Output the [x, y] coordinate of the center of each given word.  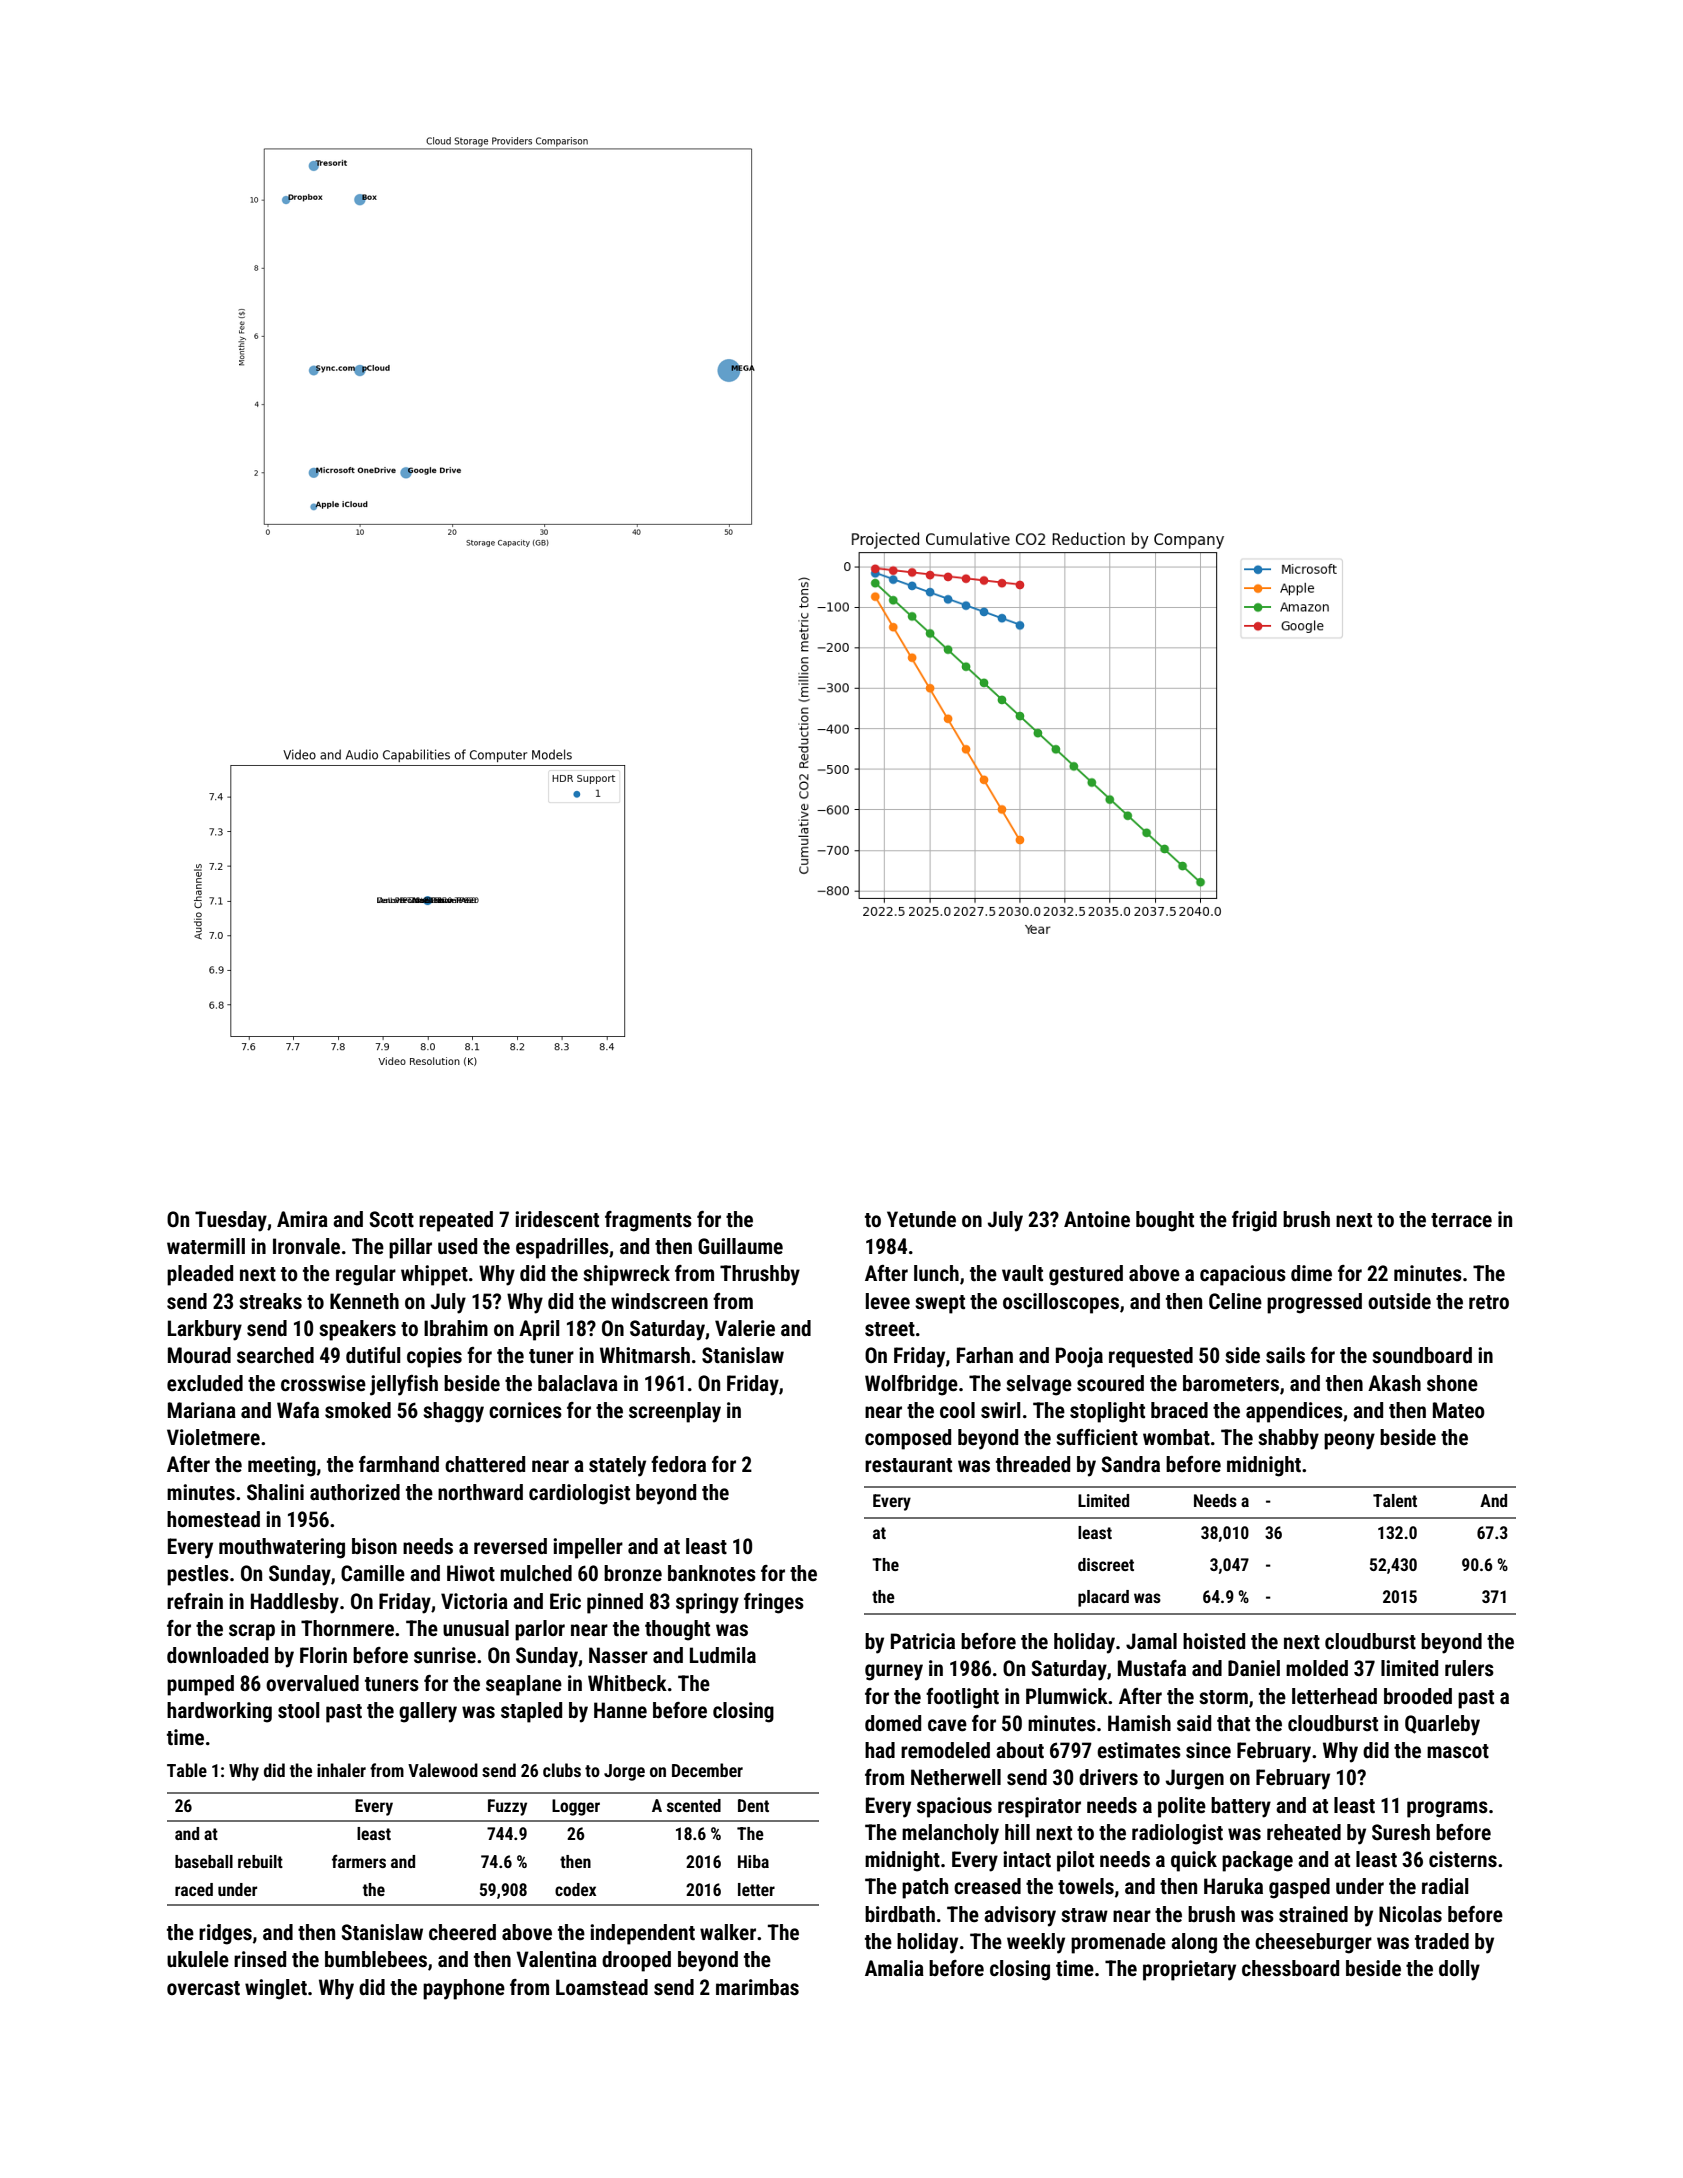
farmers [359, 1861]
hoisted [1214, 1641]
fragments [648, 1221]
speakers [357, 1330]
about [1020, 1750]
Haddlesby [295, 1603]
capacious [1243, 1275]
